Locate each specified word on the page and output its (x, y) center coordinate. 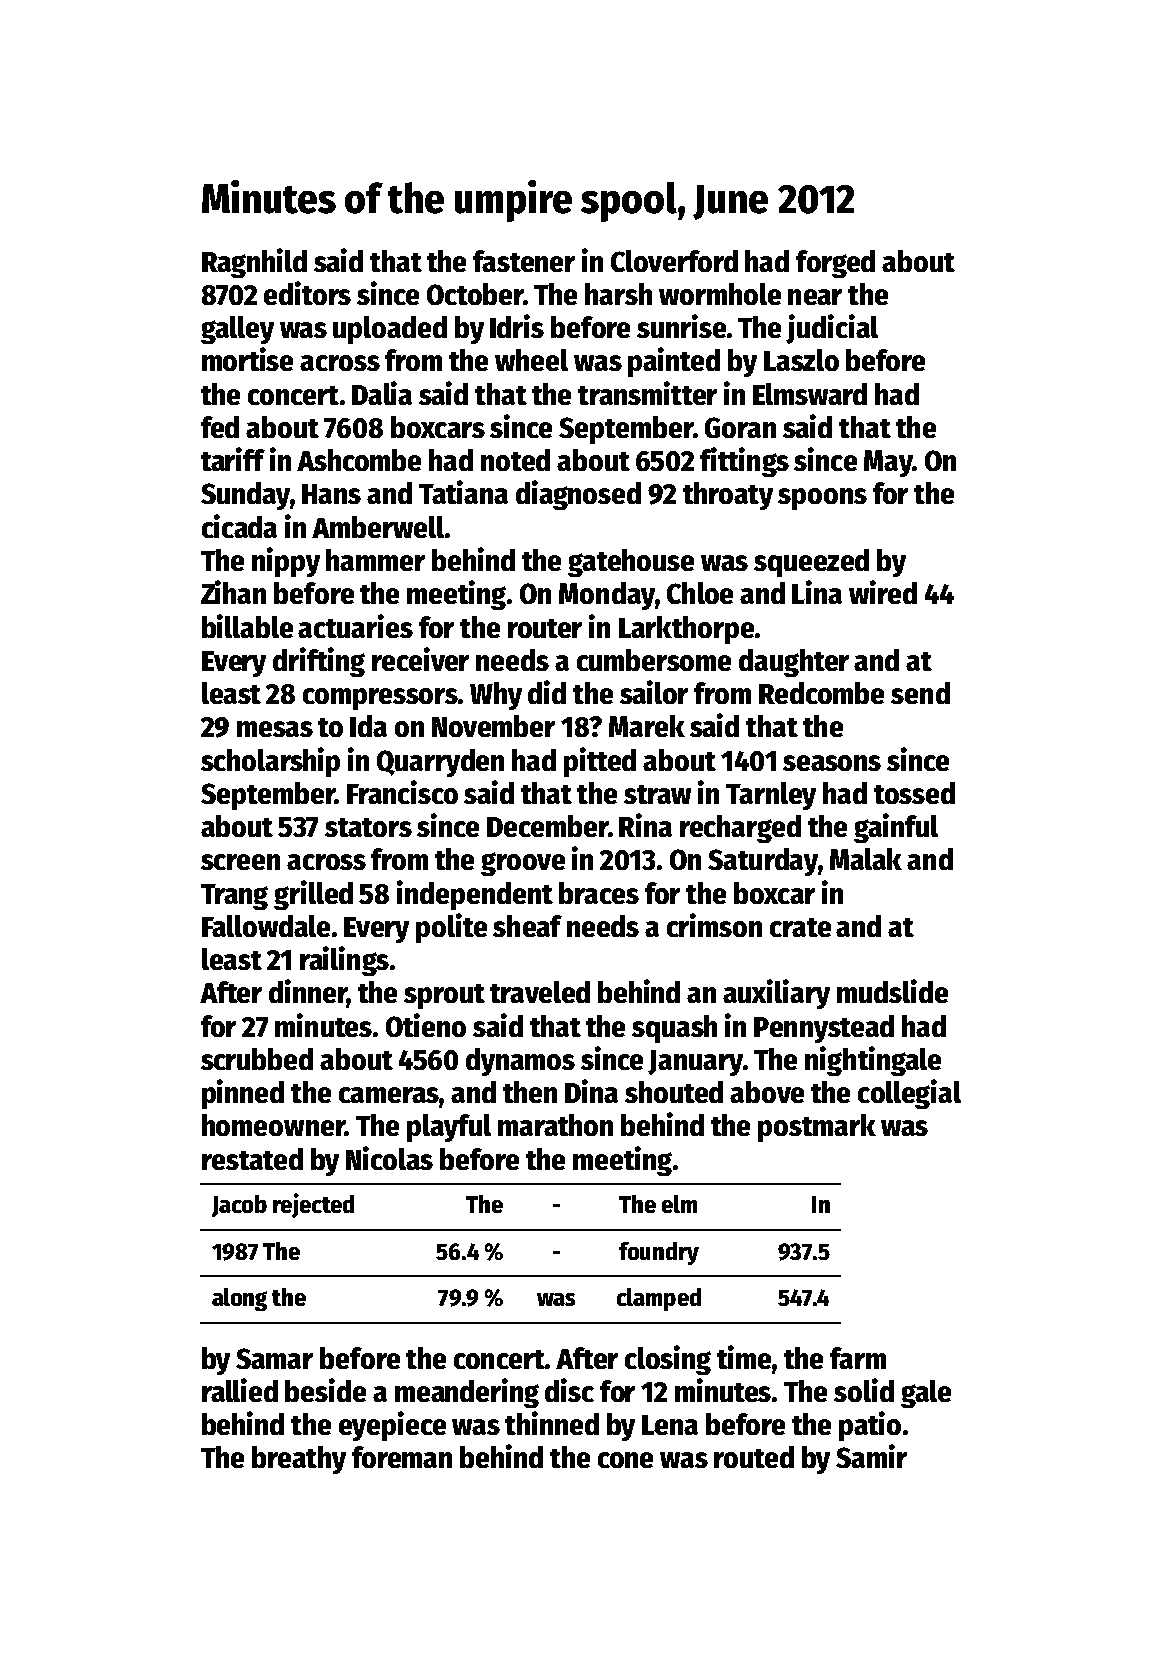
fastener (524, 261)
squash (674, 1029)
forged (835, 264)
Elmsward (810, 394)
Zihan (233, 592)
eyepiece (392, 1426)
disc (569, 1390)
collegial (909, 1094)
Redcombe (821, 693)
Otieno (426, 1025)
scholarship (270, 762)
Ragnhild (254, 263)
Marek (647, 726)
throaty (728, 496)
